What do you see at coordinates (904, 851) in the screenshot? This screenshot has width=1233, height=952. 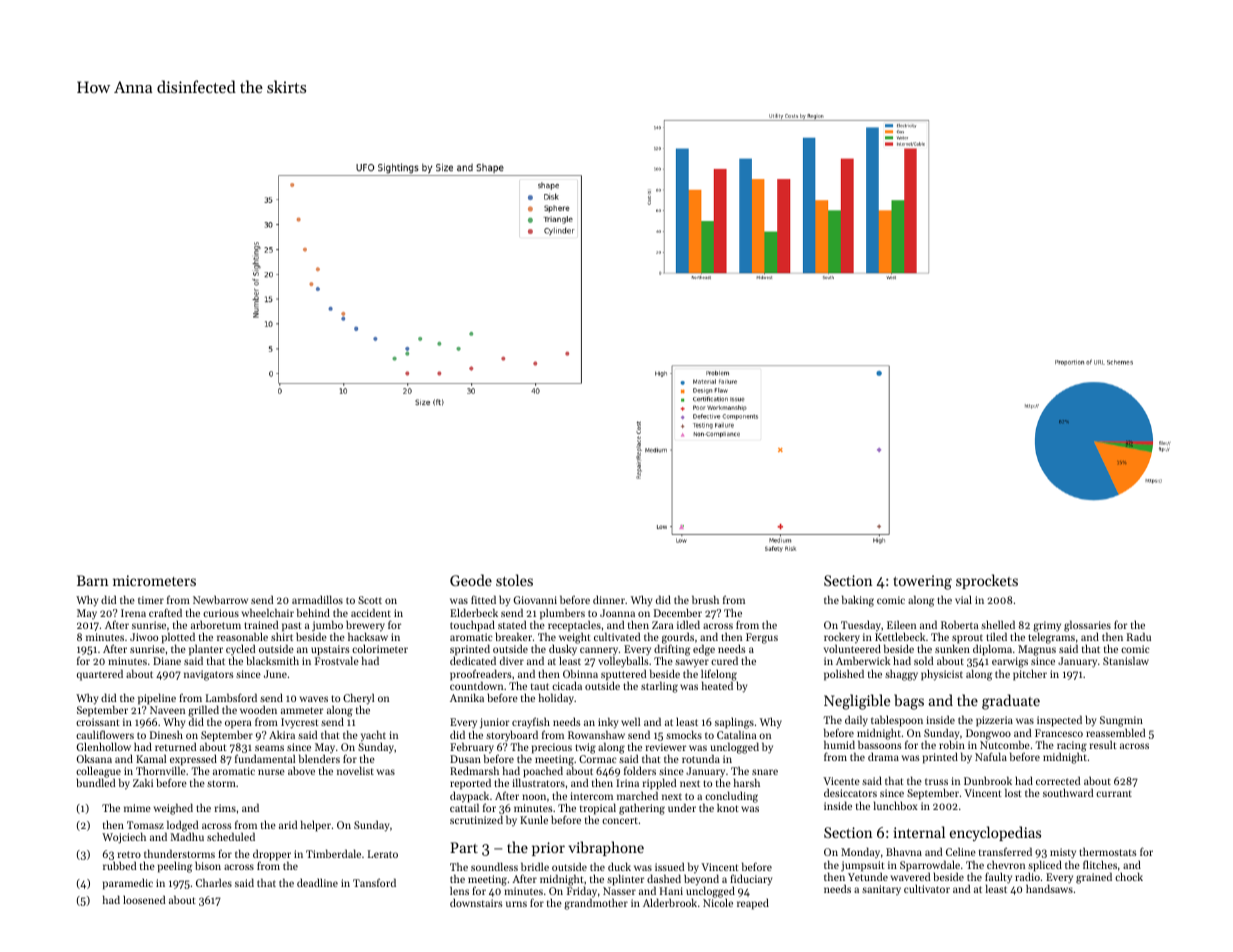 I see `Bhavna` at bounding box center [904, 851].
